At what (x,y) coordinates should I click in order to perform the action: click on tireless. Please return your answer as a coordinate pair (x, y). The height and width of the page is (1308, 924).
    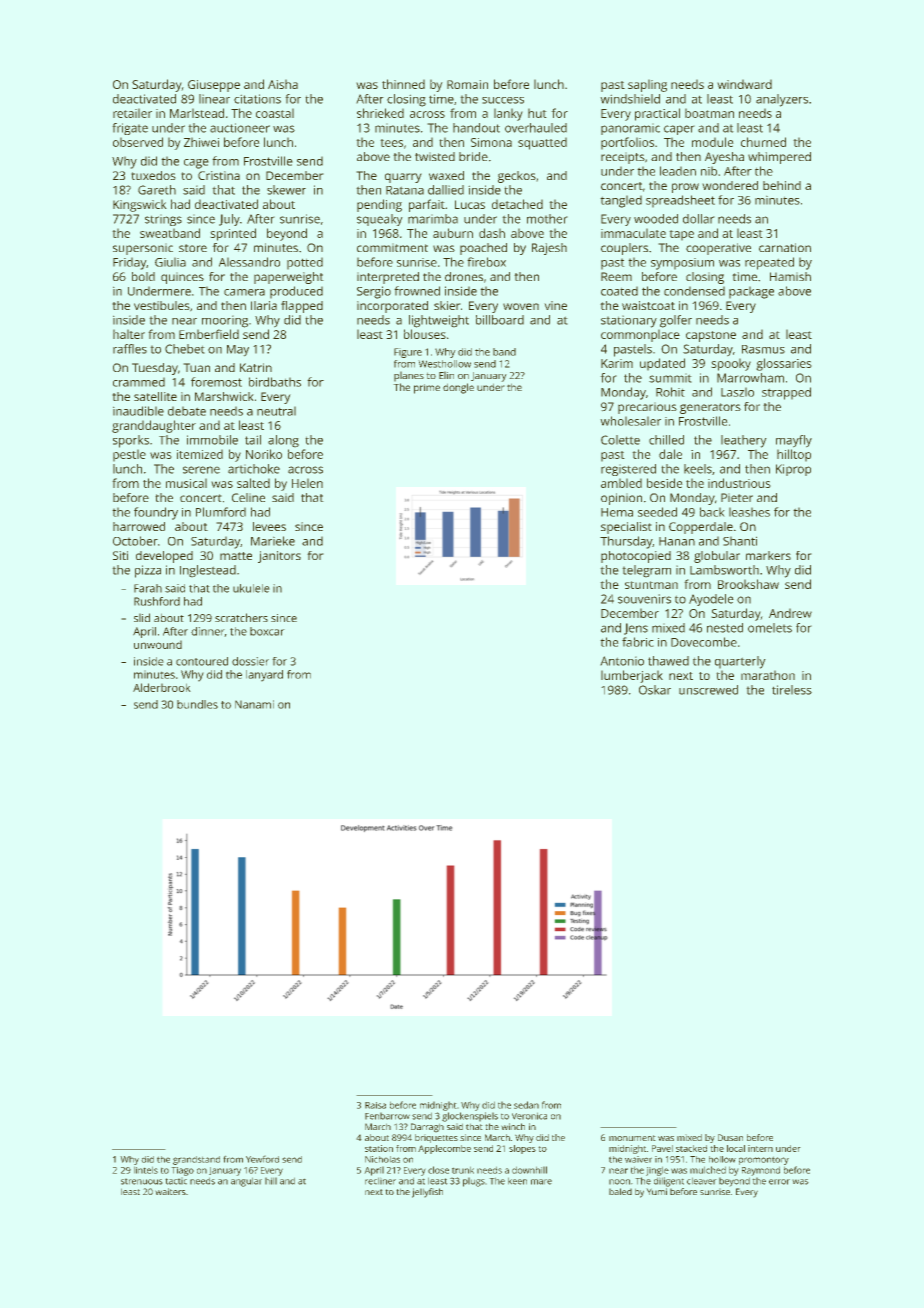
    Looking at the image, I should click on (792, 690).
